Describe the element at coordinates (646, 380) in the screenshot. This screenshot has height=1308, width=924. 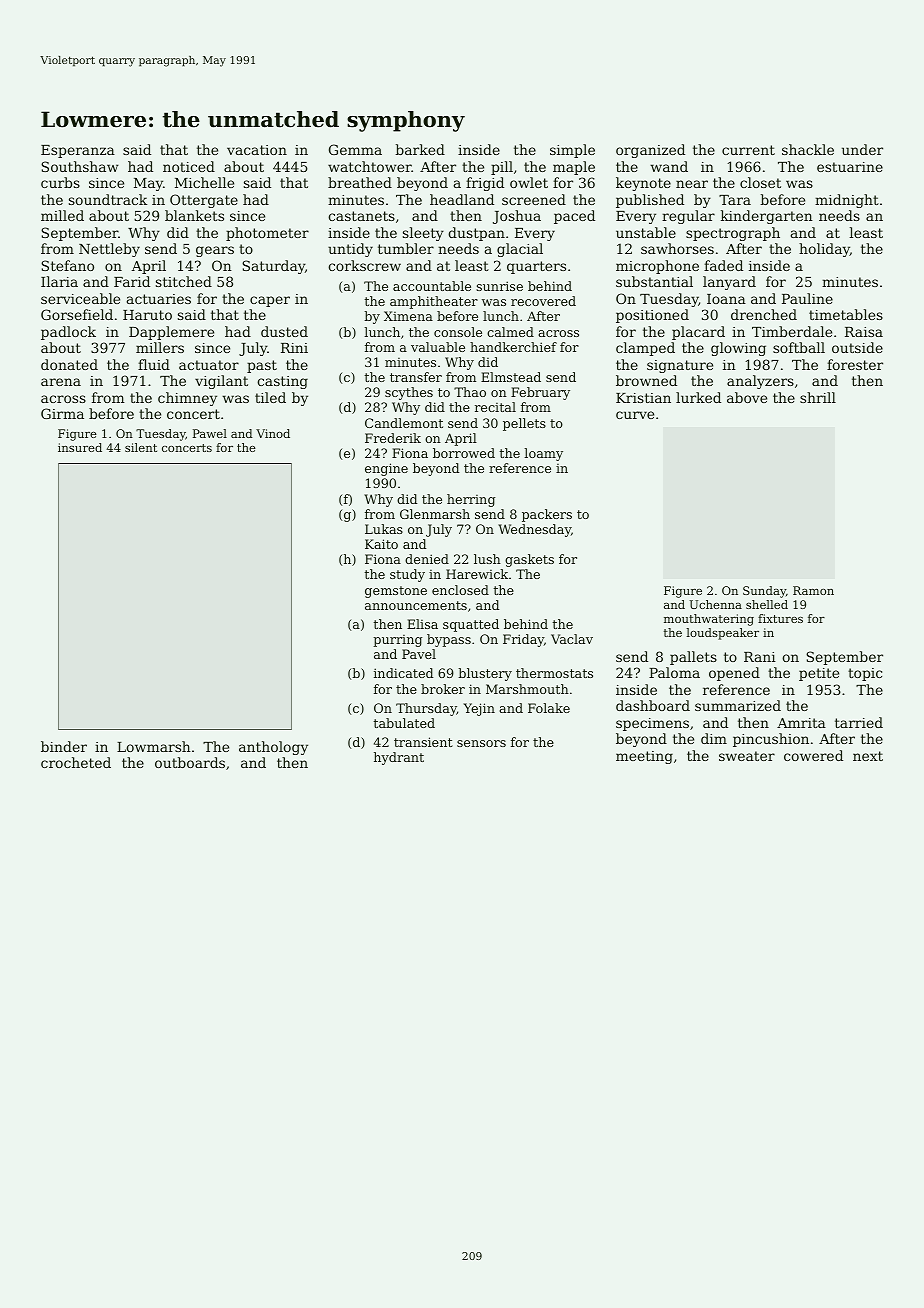
I see `browned` at that location.
